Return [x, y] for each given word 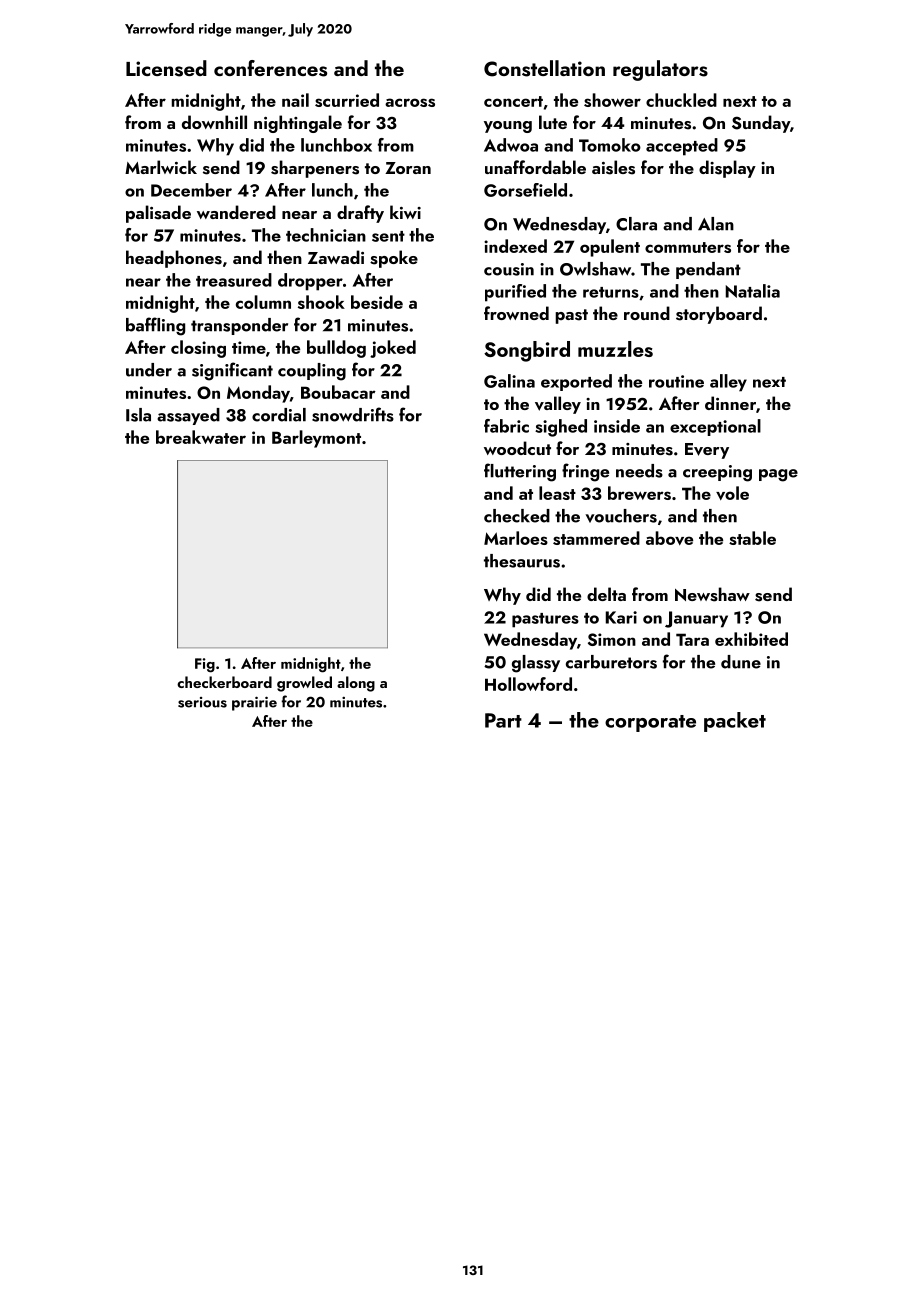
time [249, 347]
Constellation [544, 68]
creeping [717, 473]
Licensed [166, 68]
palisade [158, 214]
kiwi [405, 212]
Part [503, 720]
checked [517, 516]
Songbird [527, 351]
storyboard [719, 315]
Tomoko [610, 145]
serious [202, 702]
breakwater [201, 437]
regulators [660, 70]
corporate [650, 723]
